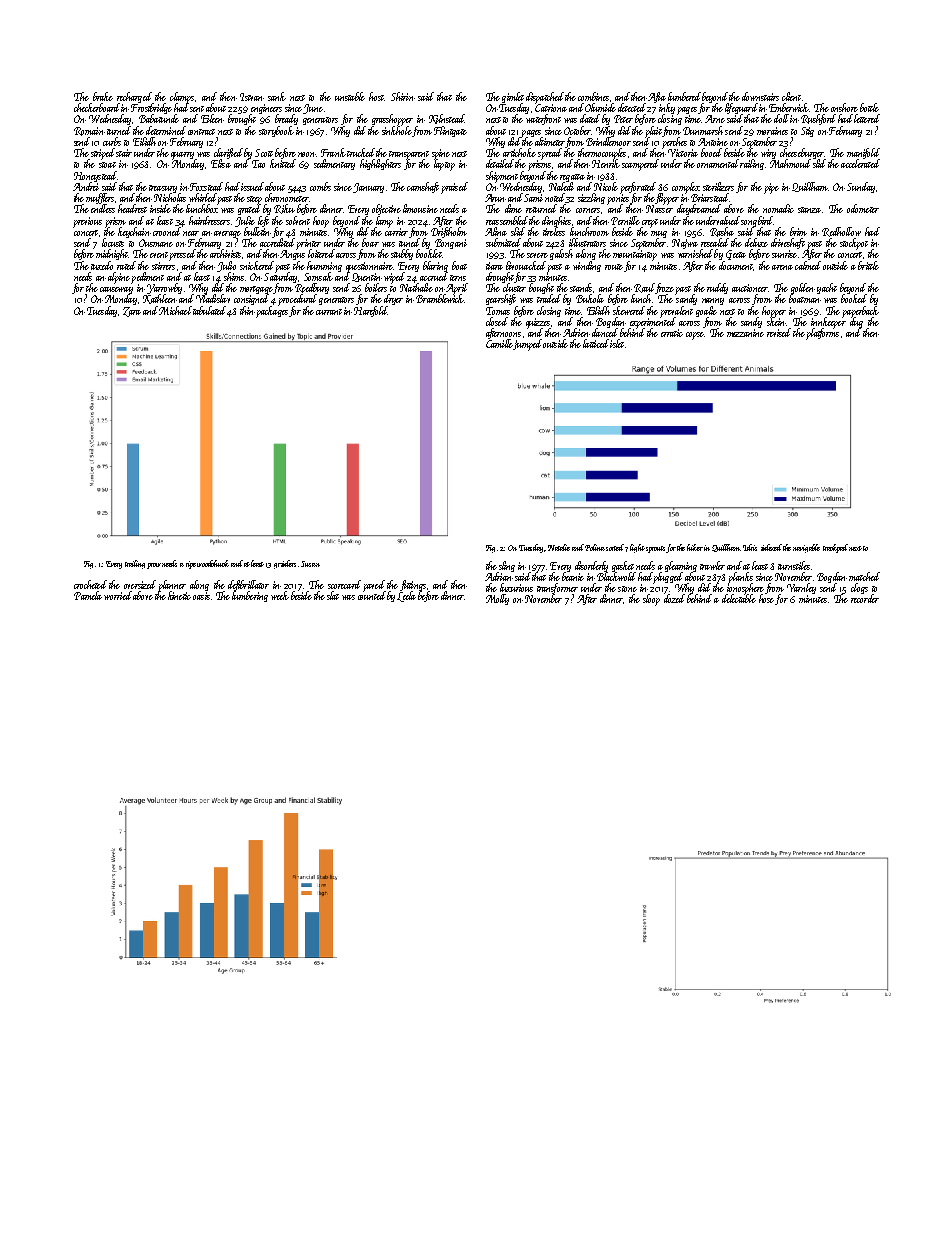 This page has width=952, height=1233. What do you see at coordinates (559, 547) in the page?
I see `Natalie` at bounding box center [559, 547].
